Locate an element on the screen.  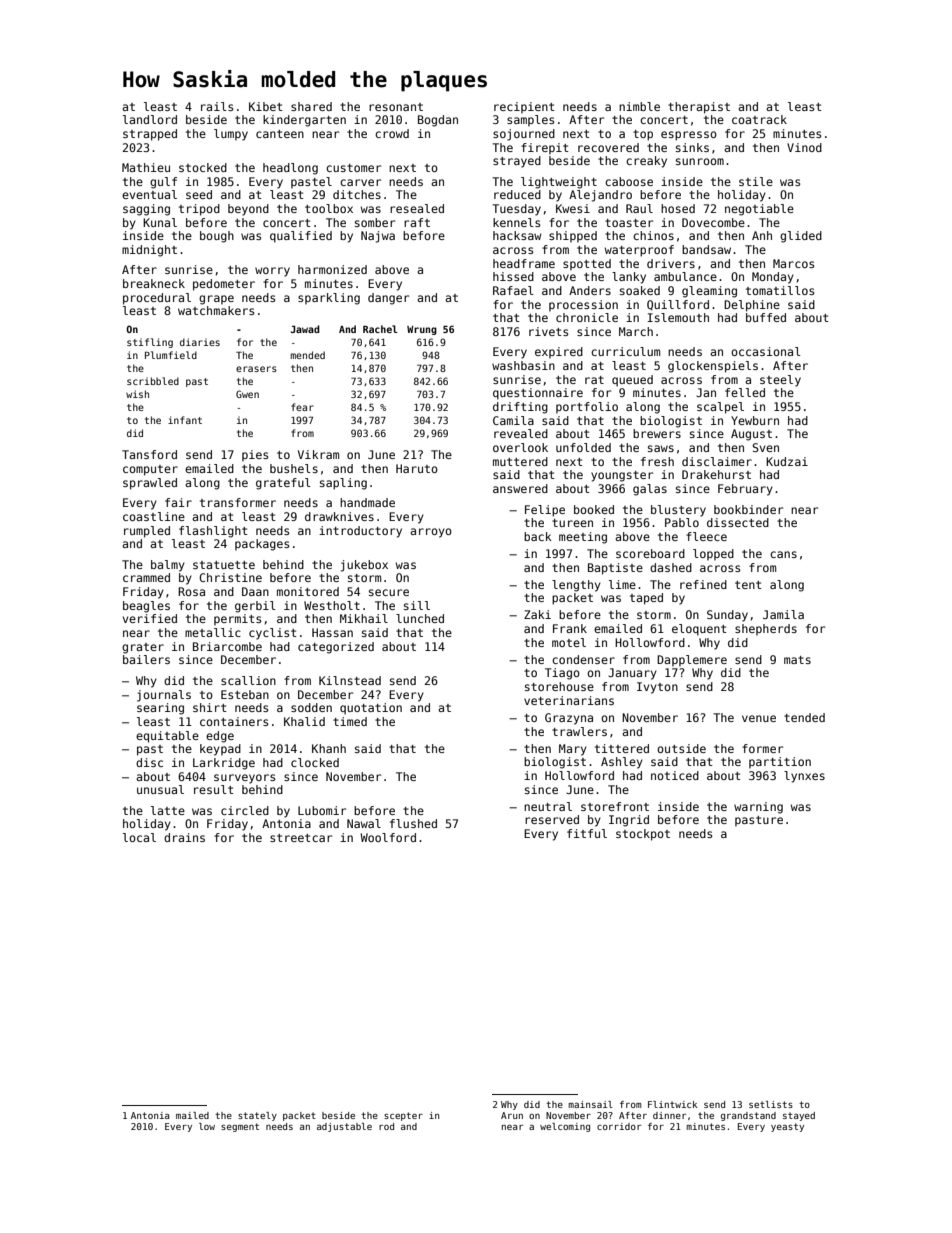
welcoming is located at coordinates (565, 1127).
